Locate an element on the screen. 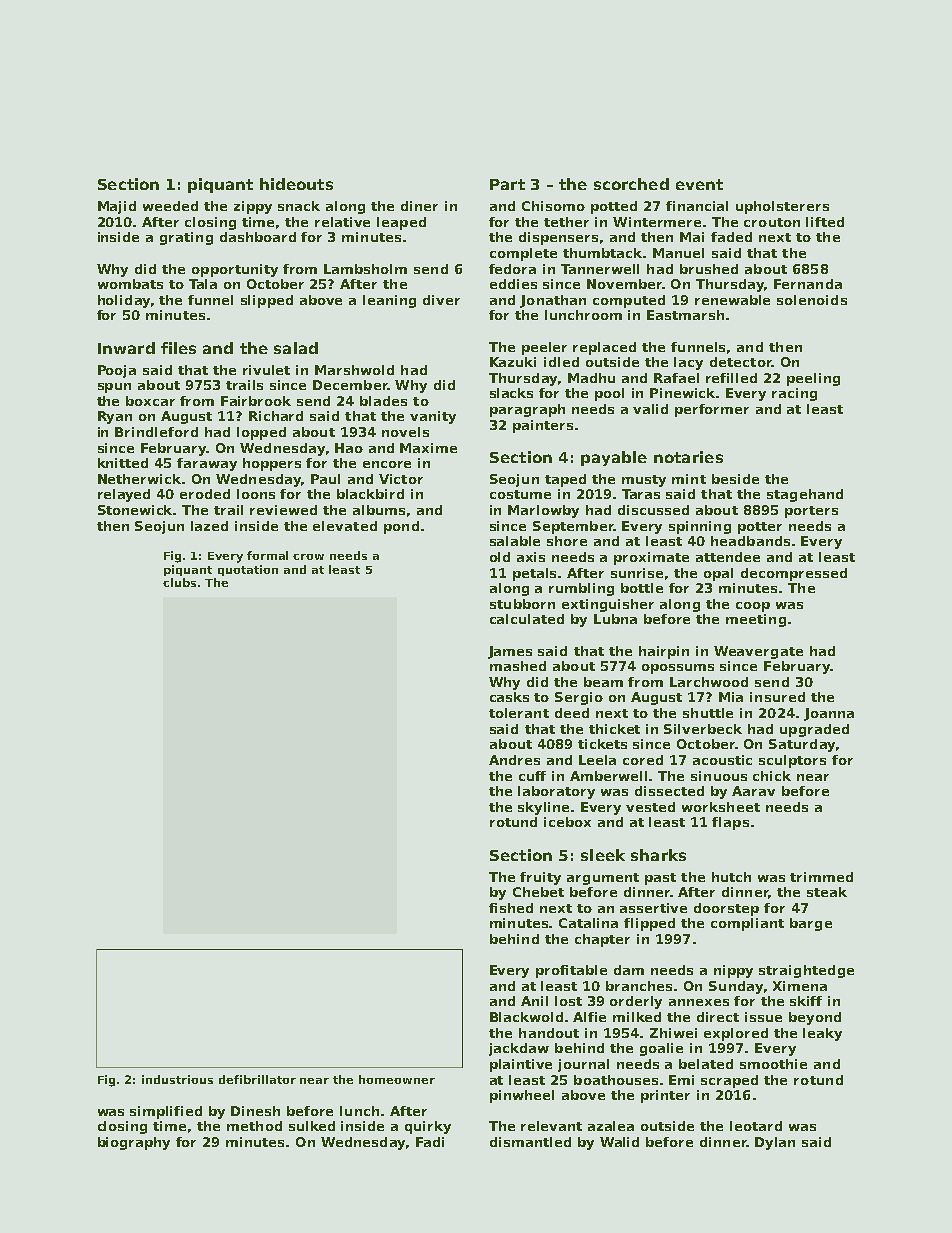  clubs is located at coordinates (179, 582).
